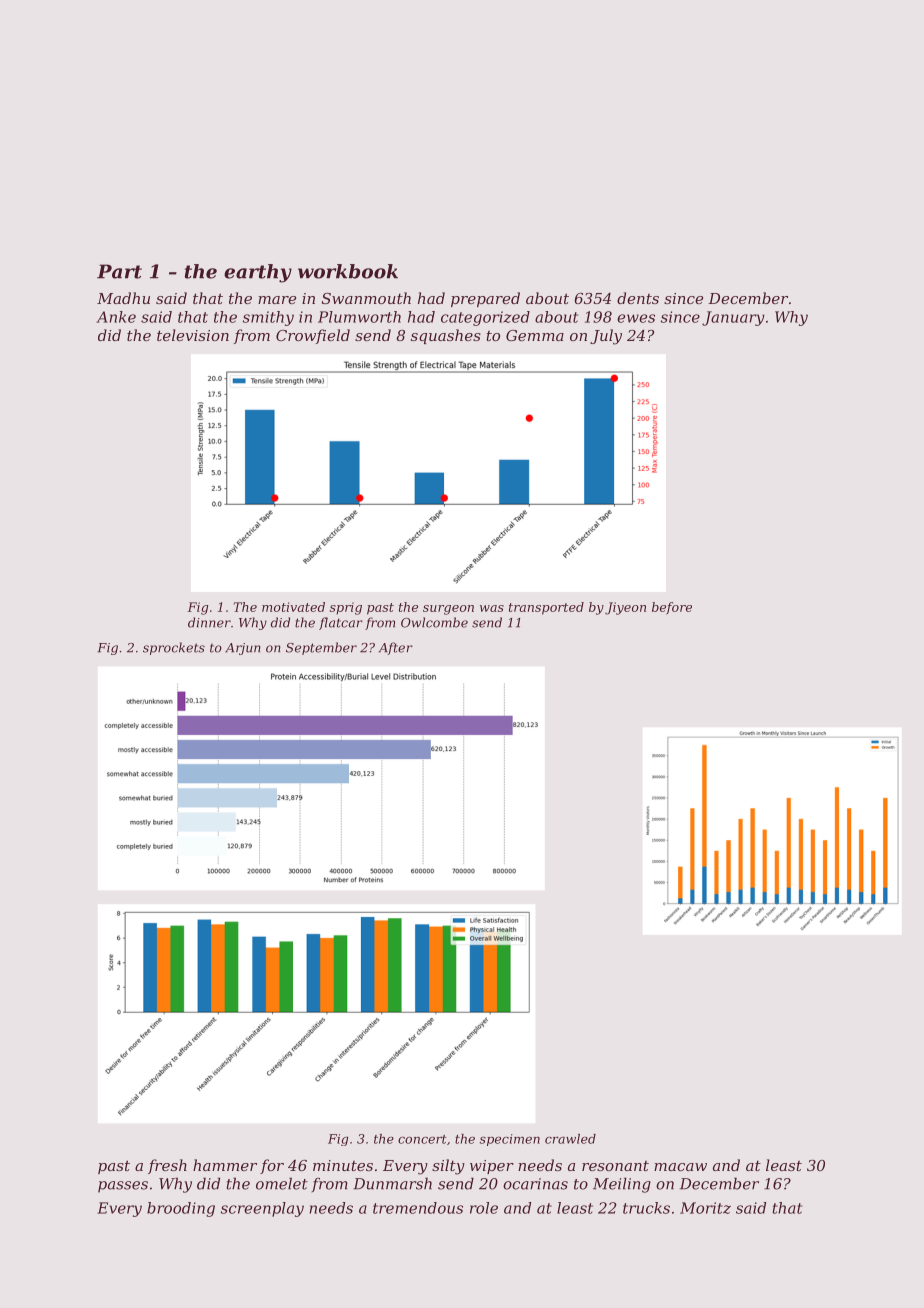  Describe the element at coordinates (448, 610) in the screenshot. I see `surgeon` at that location.
